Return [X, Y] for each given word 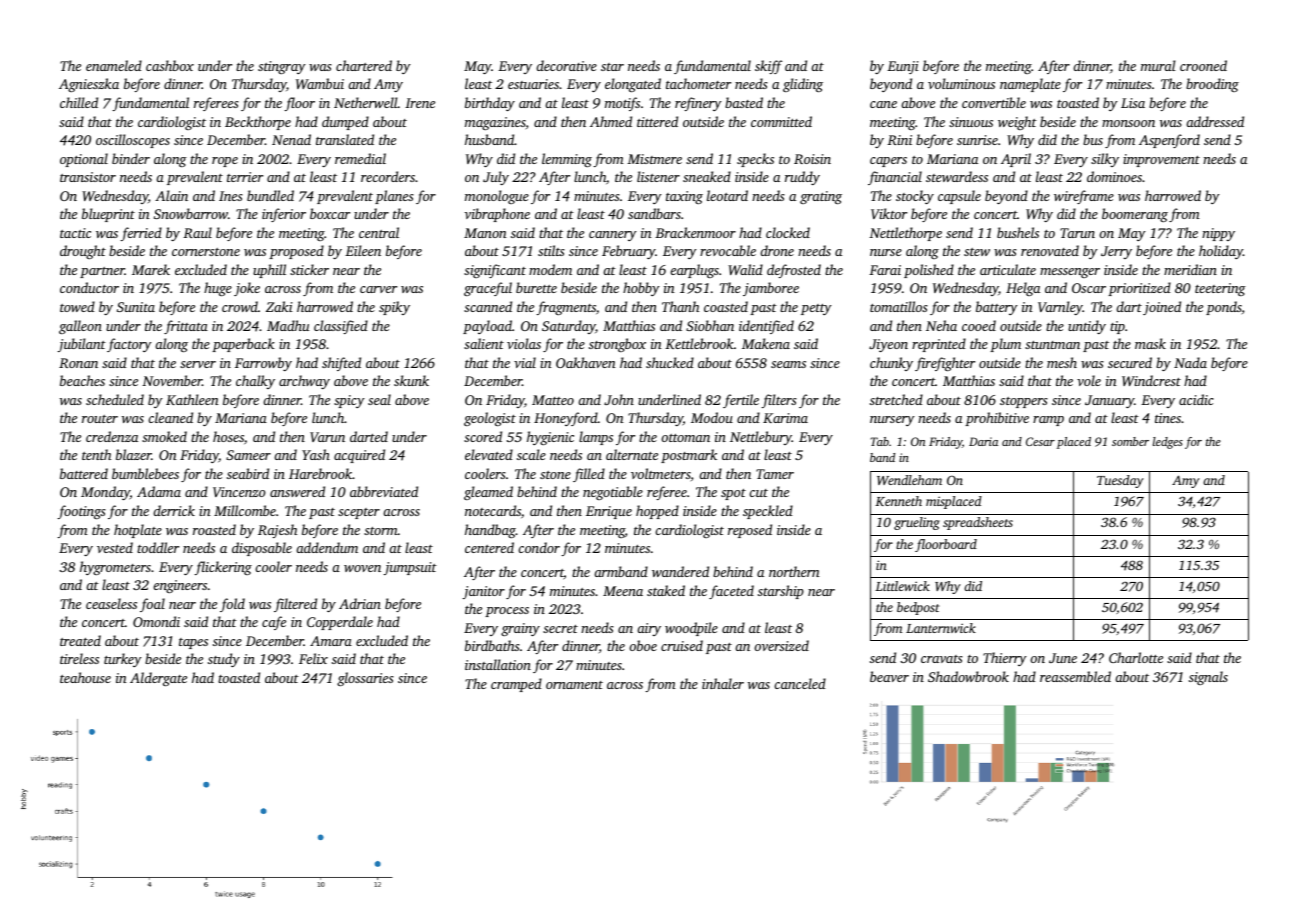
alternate [632, 454]
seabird [248, 473]
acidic [1196, 399]
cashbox [170, 65]
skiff [768, 67]
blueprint [108, 215]
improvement [1161, 160]
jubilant [82, 345]
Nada [1190, 362]
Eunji [903, 67]
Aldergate [158, 679]
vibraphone [497, 215]
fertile [741, 401]
